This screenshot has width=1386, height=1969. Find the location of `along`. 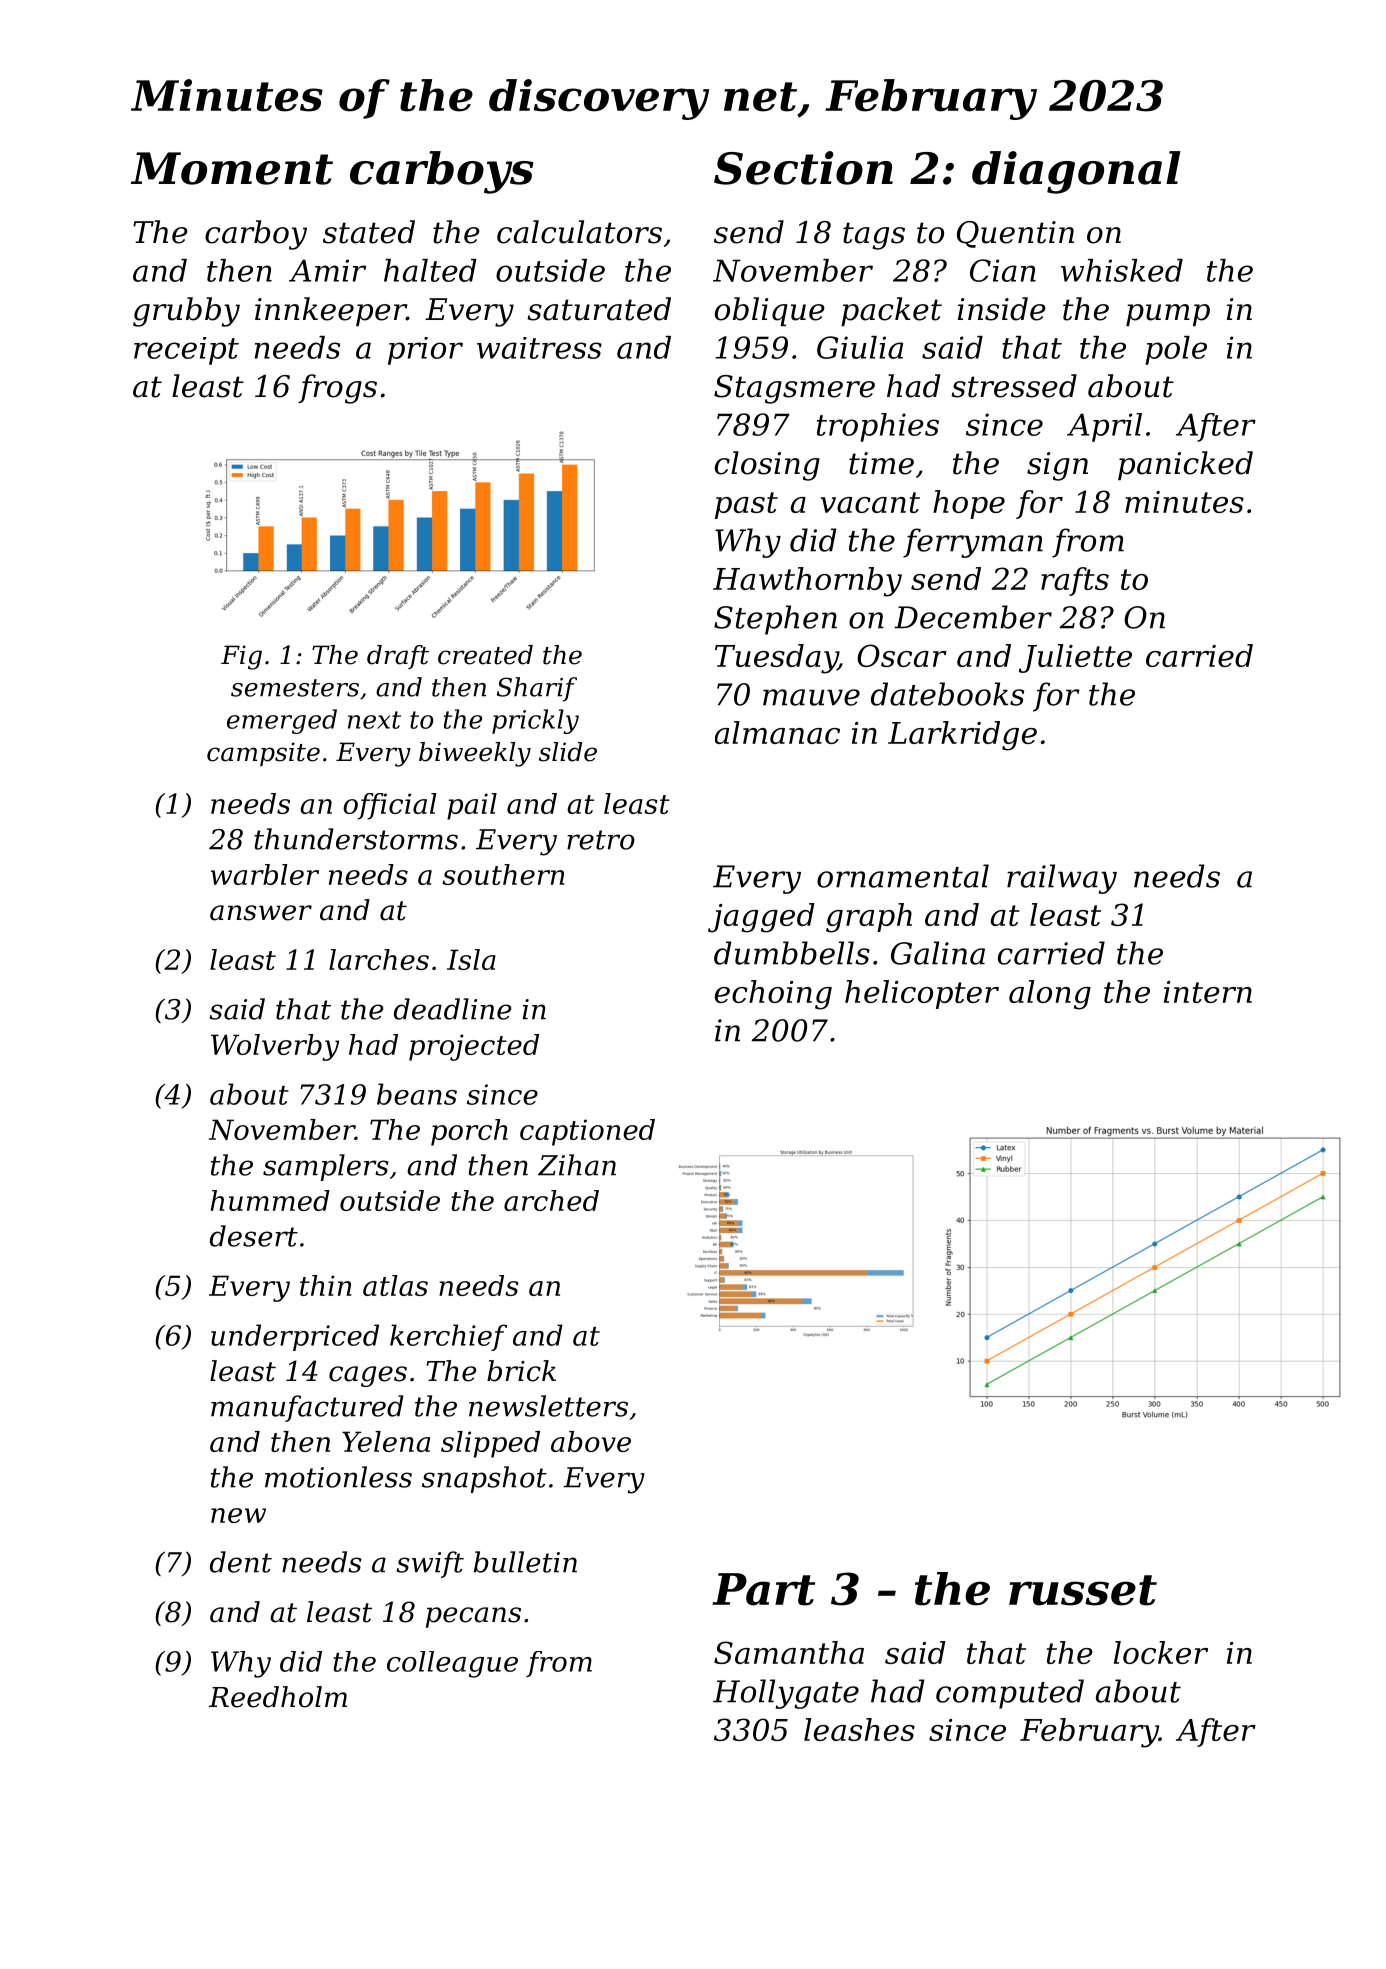

along is located at coordinates (1050, 995).
